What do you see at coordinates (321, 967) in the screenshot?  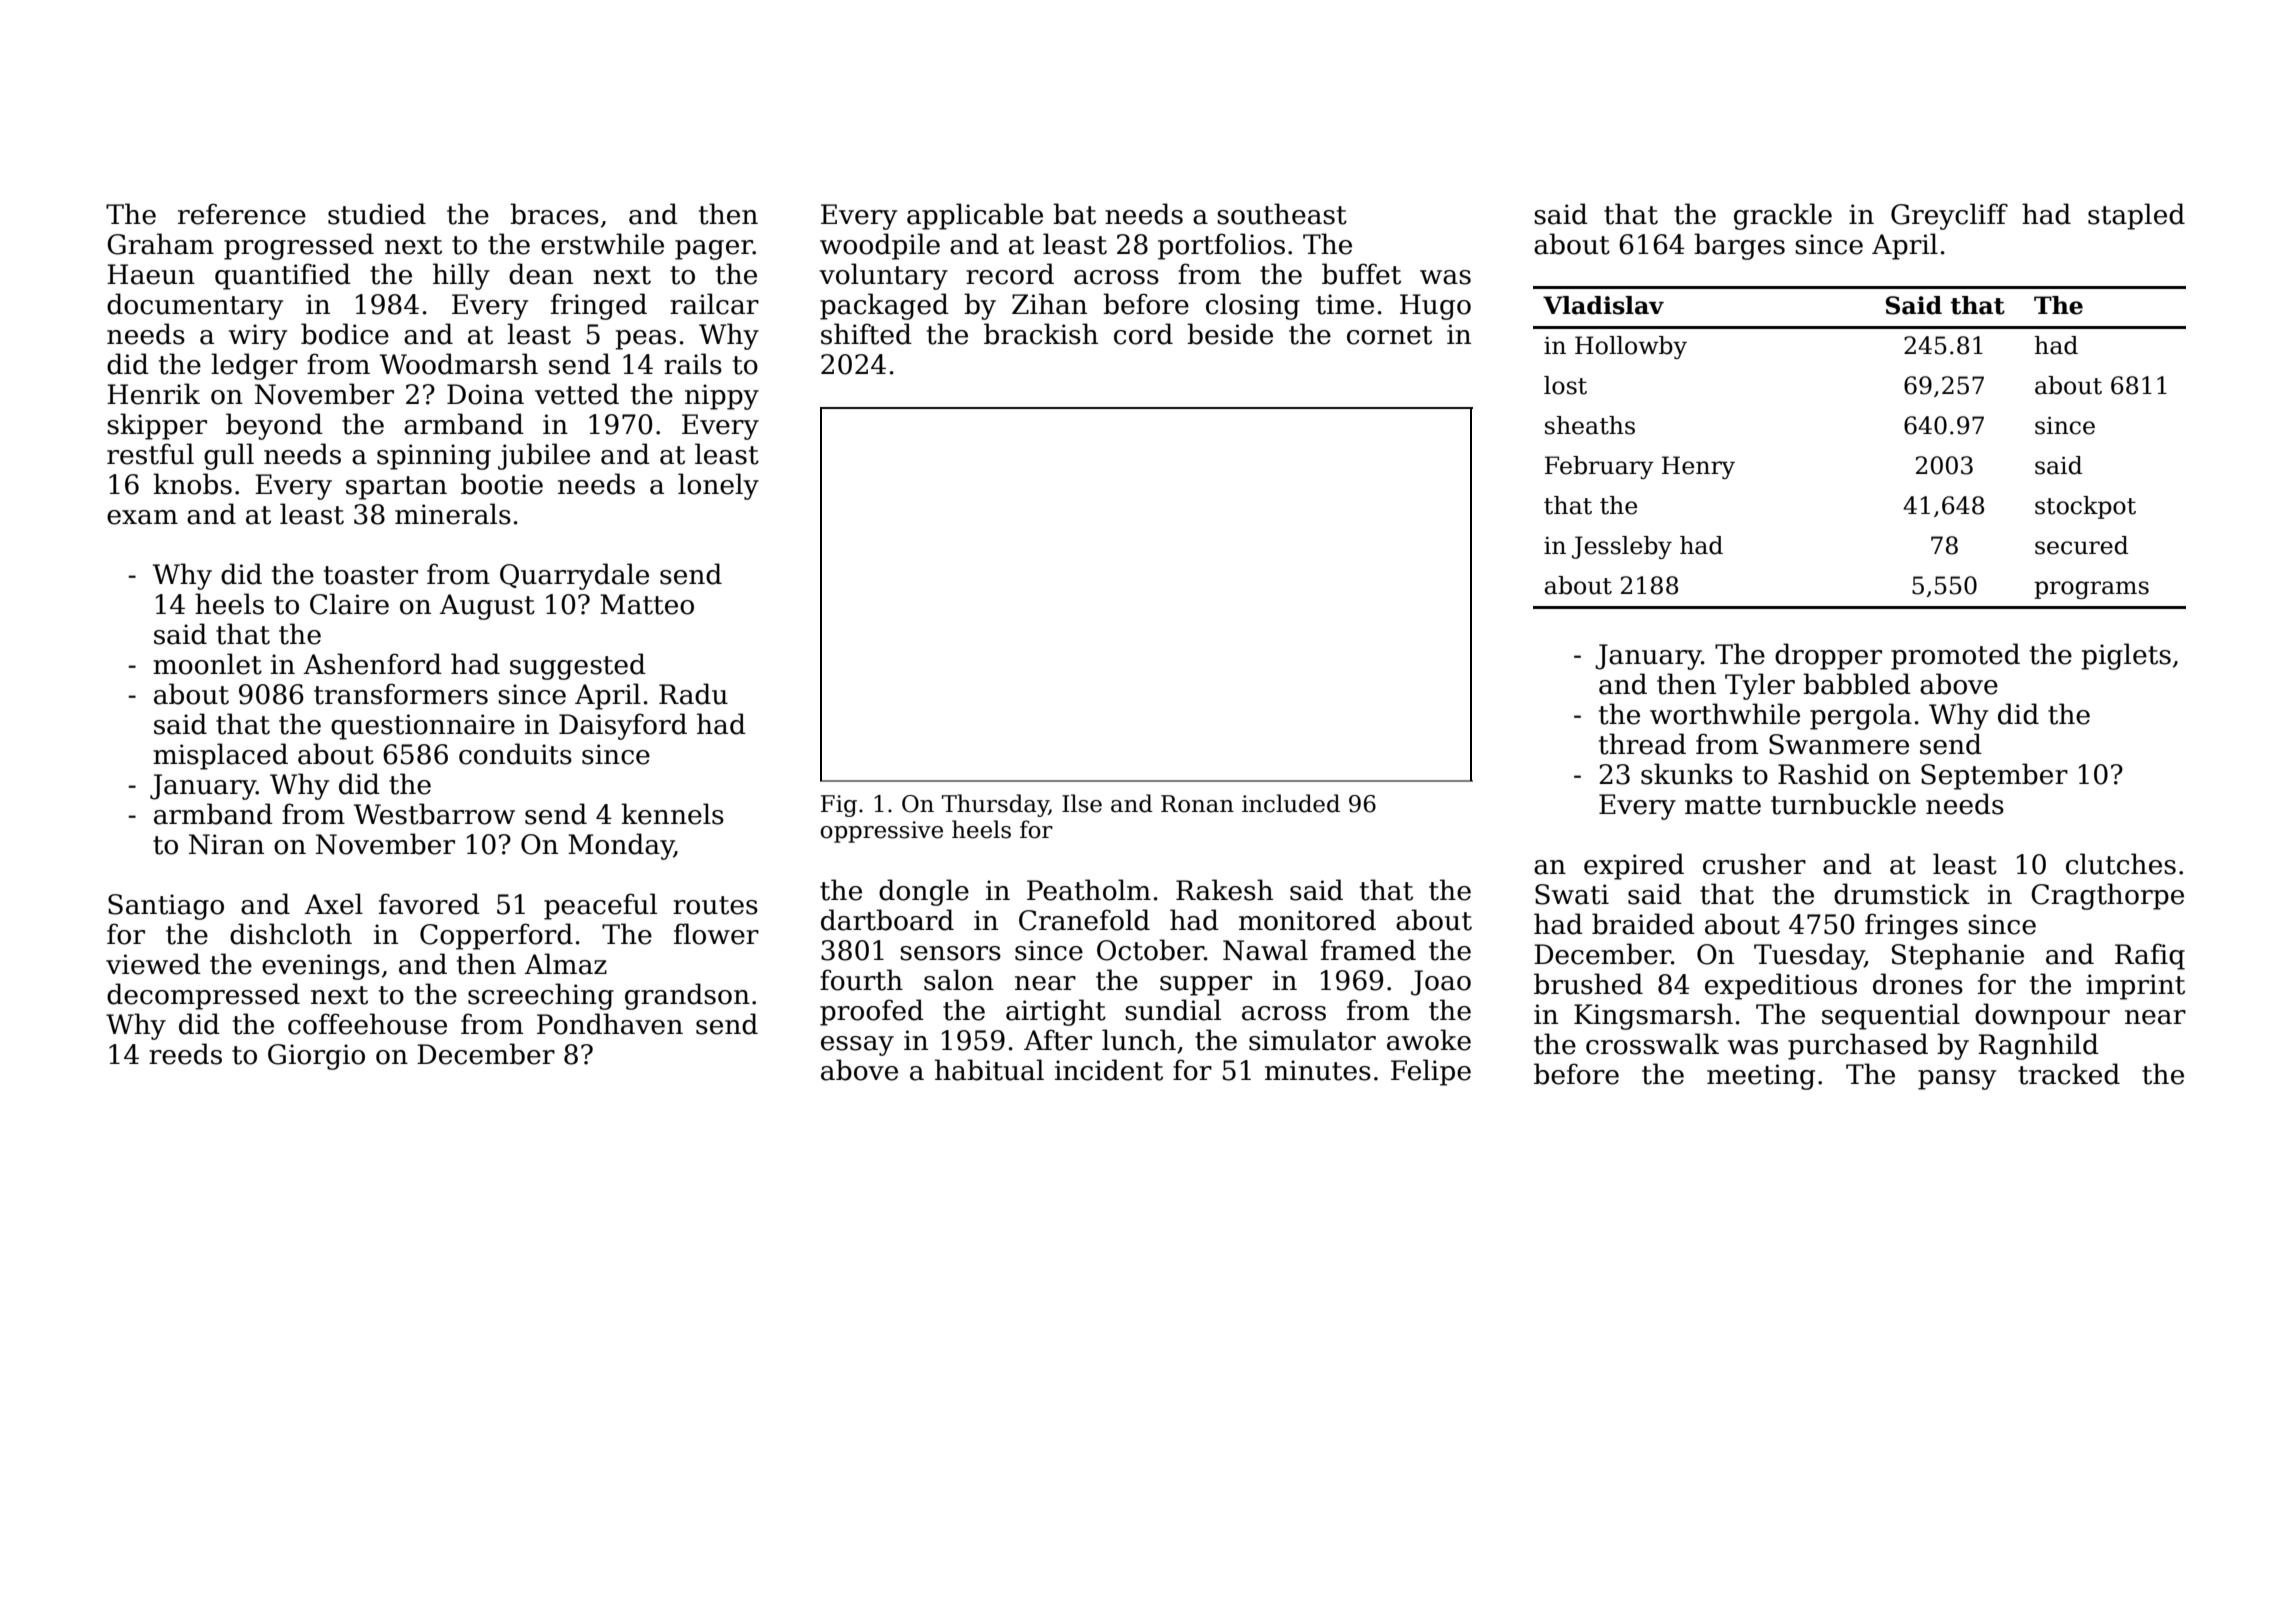 I see `evenings` at bounding box center [321, 967].
